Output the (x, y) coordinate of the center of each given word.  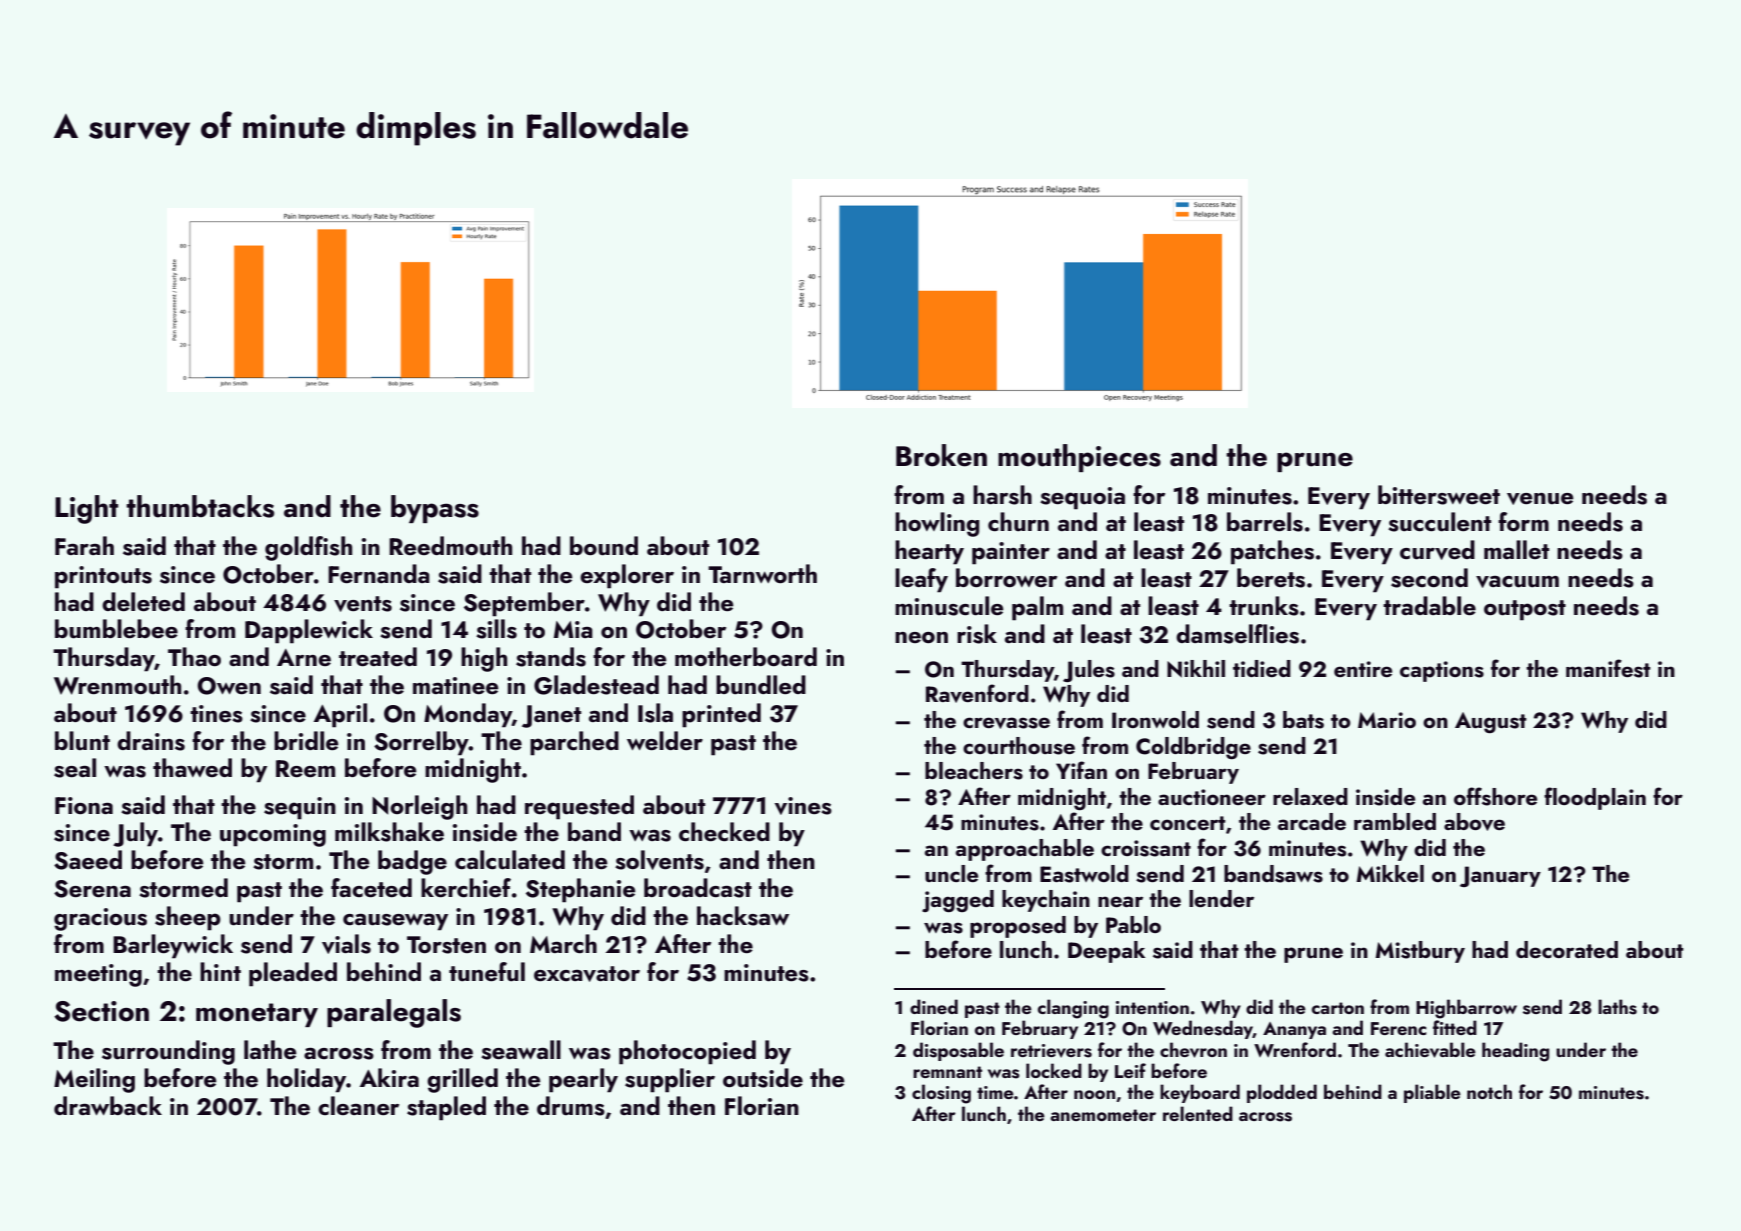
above (1474, 822)
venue (1540, 499)
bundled (761, 685)
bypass (435, 509)
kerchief (466, 888)
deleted (143, 601)
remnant (947, 1072)
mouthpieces (1079, 458)
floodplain (1595, 798)
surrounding (168, 1052)
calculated (510, 860)
